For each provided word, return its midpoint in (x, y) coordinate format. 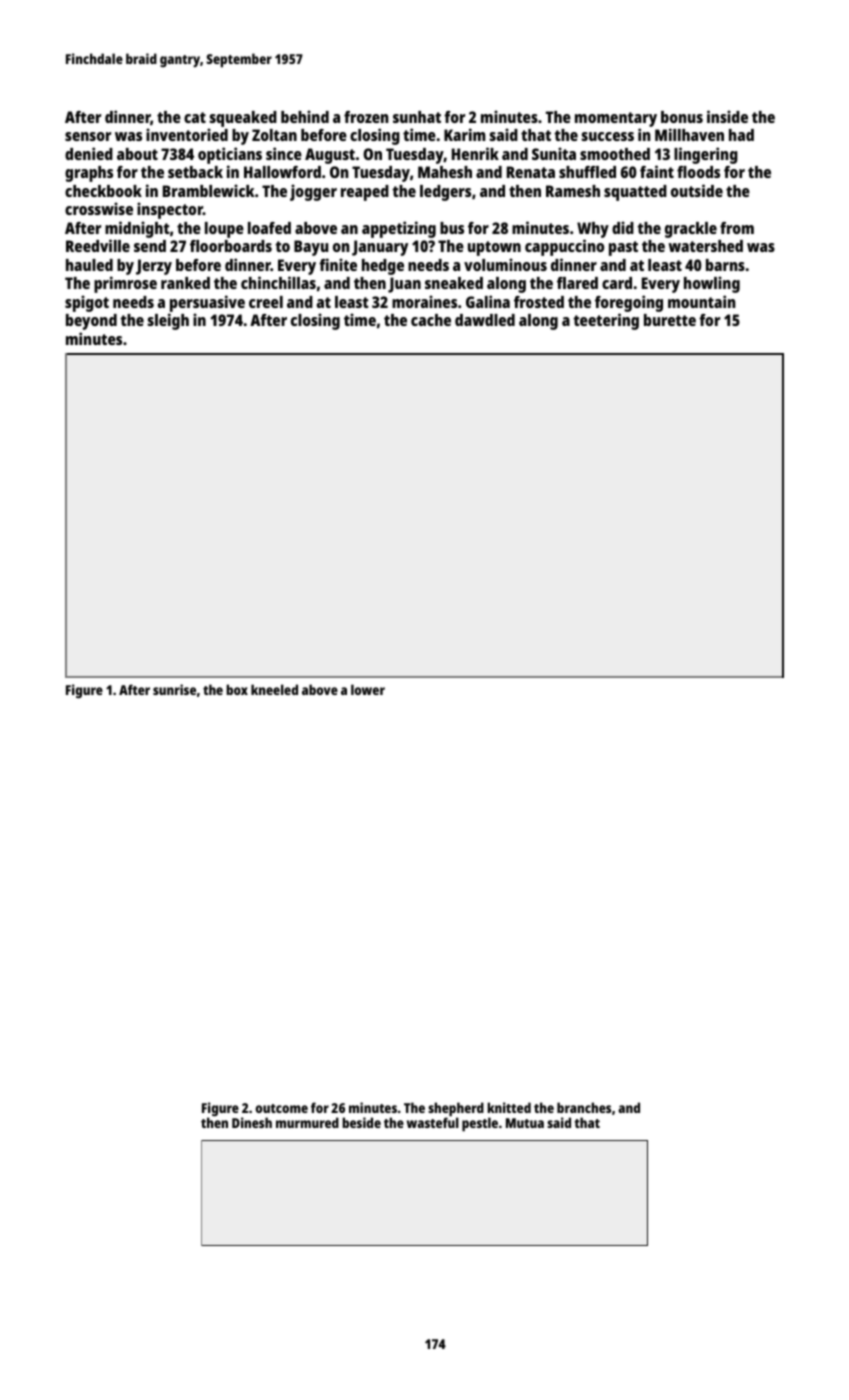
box (237, 689)
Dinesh (252, 1122)
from (737, 228)
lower (368, 689)
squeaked (243, 119)
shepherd (456, 1109)
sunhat (417, 117)
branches (584, 1107)
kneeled (274, 689)
